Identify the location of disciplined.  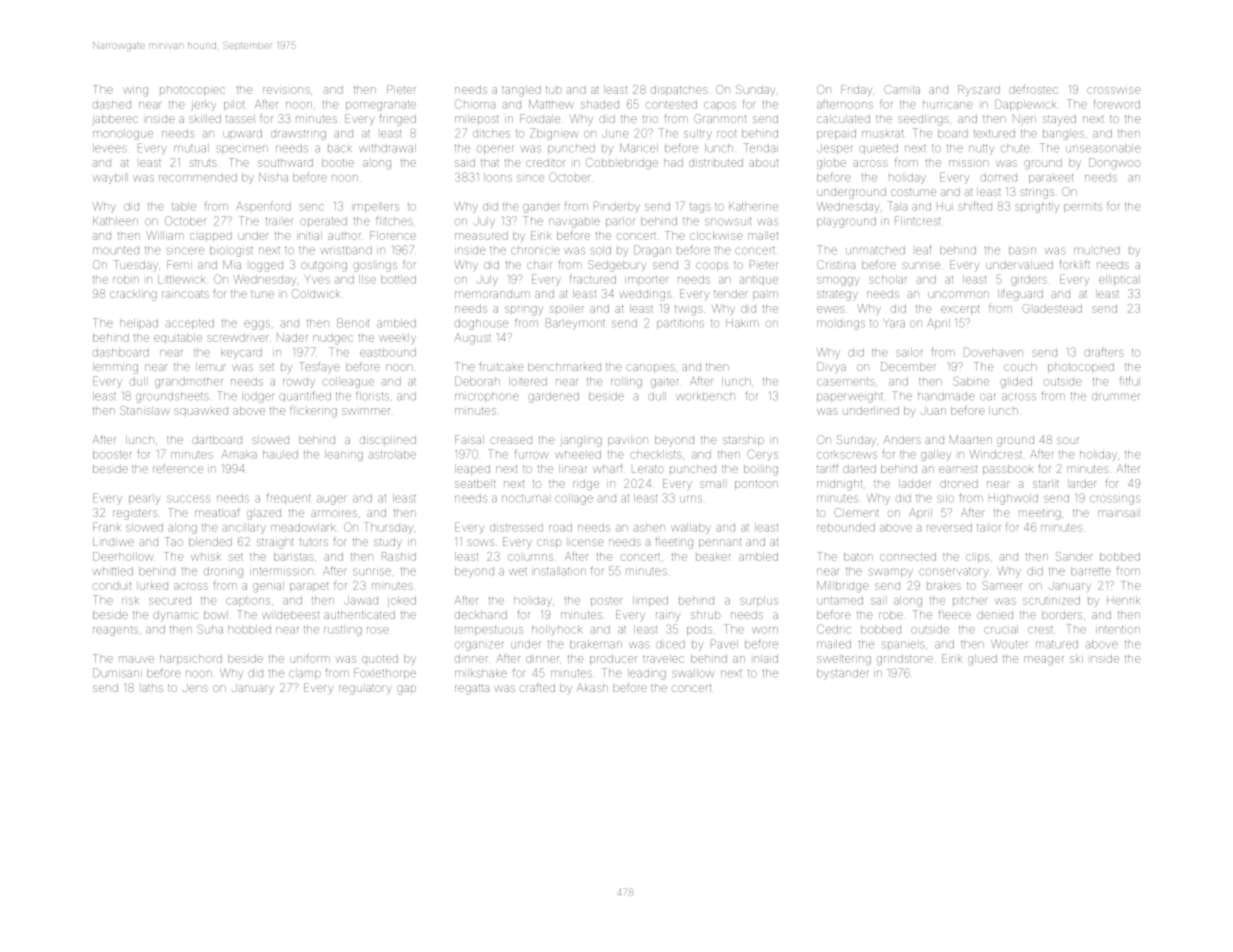
(388, 441).
